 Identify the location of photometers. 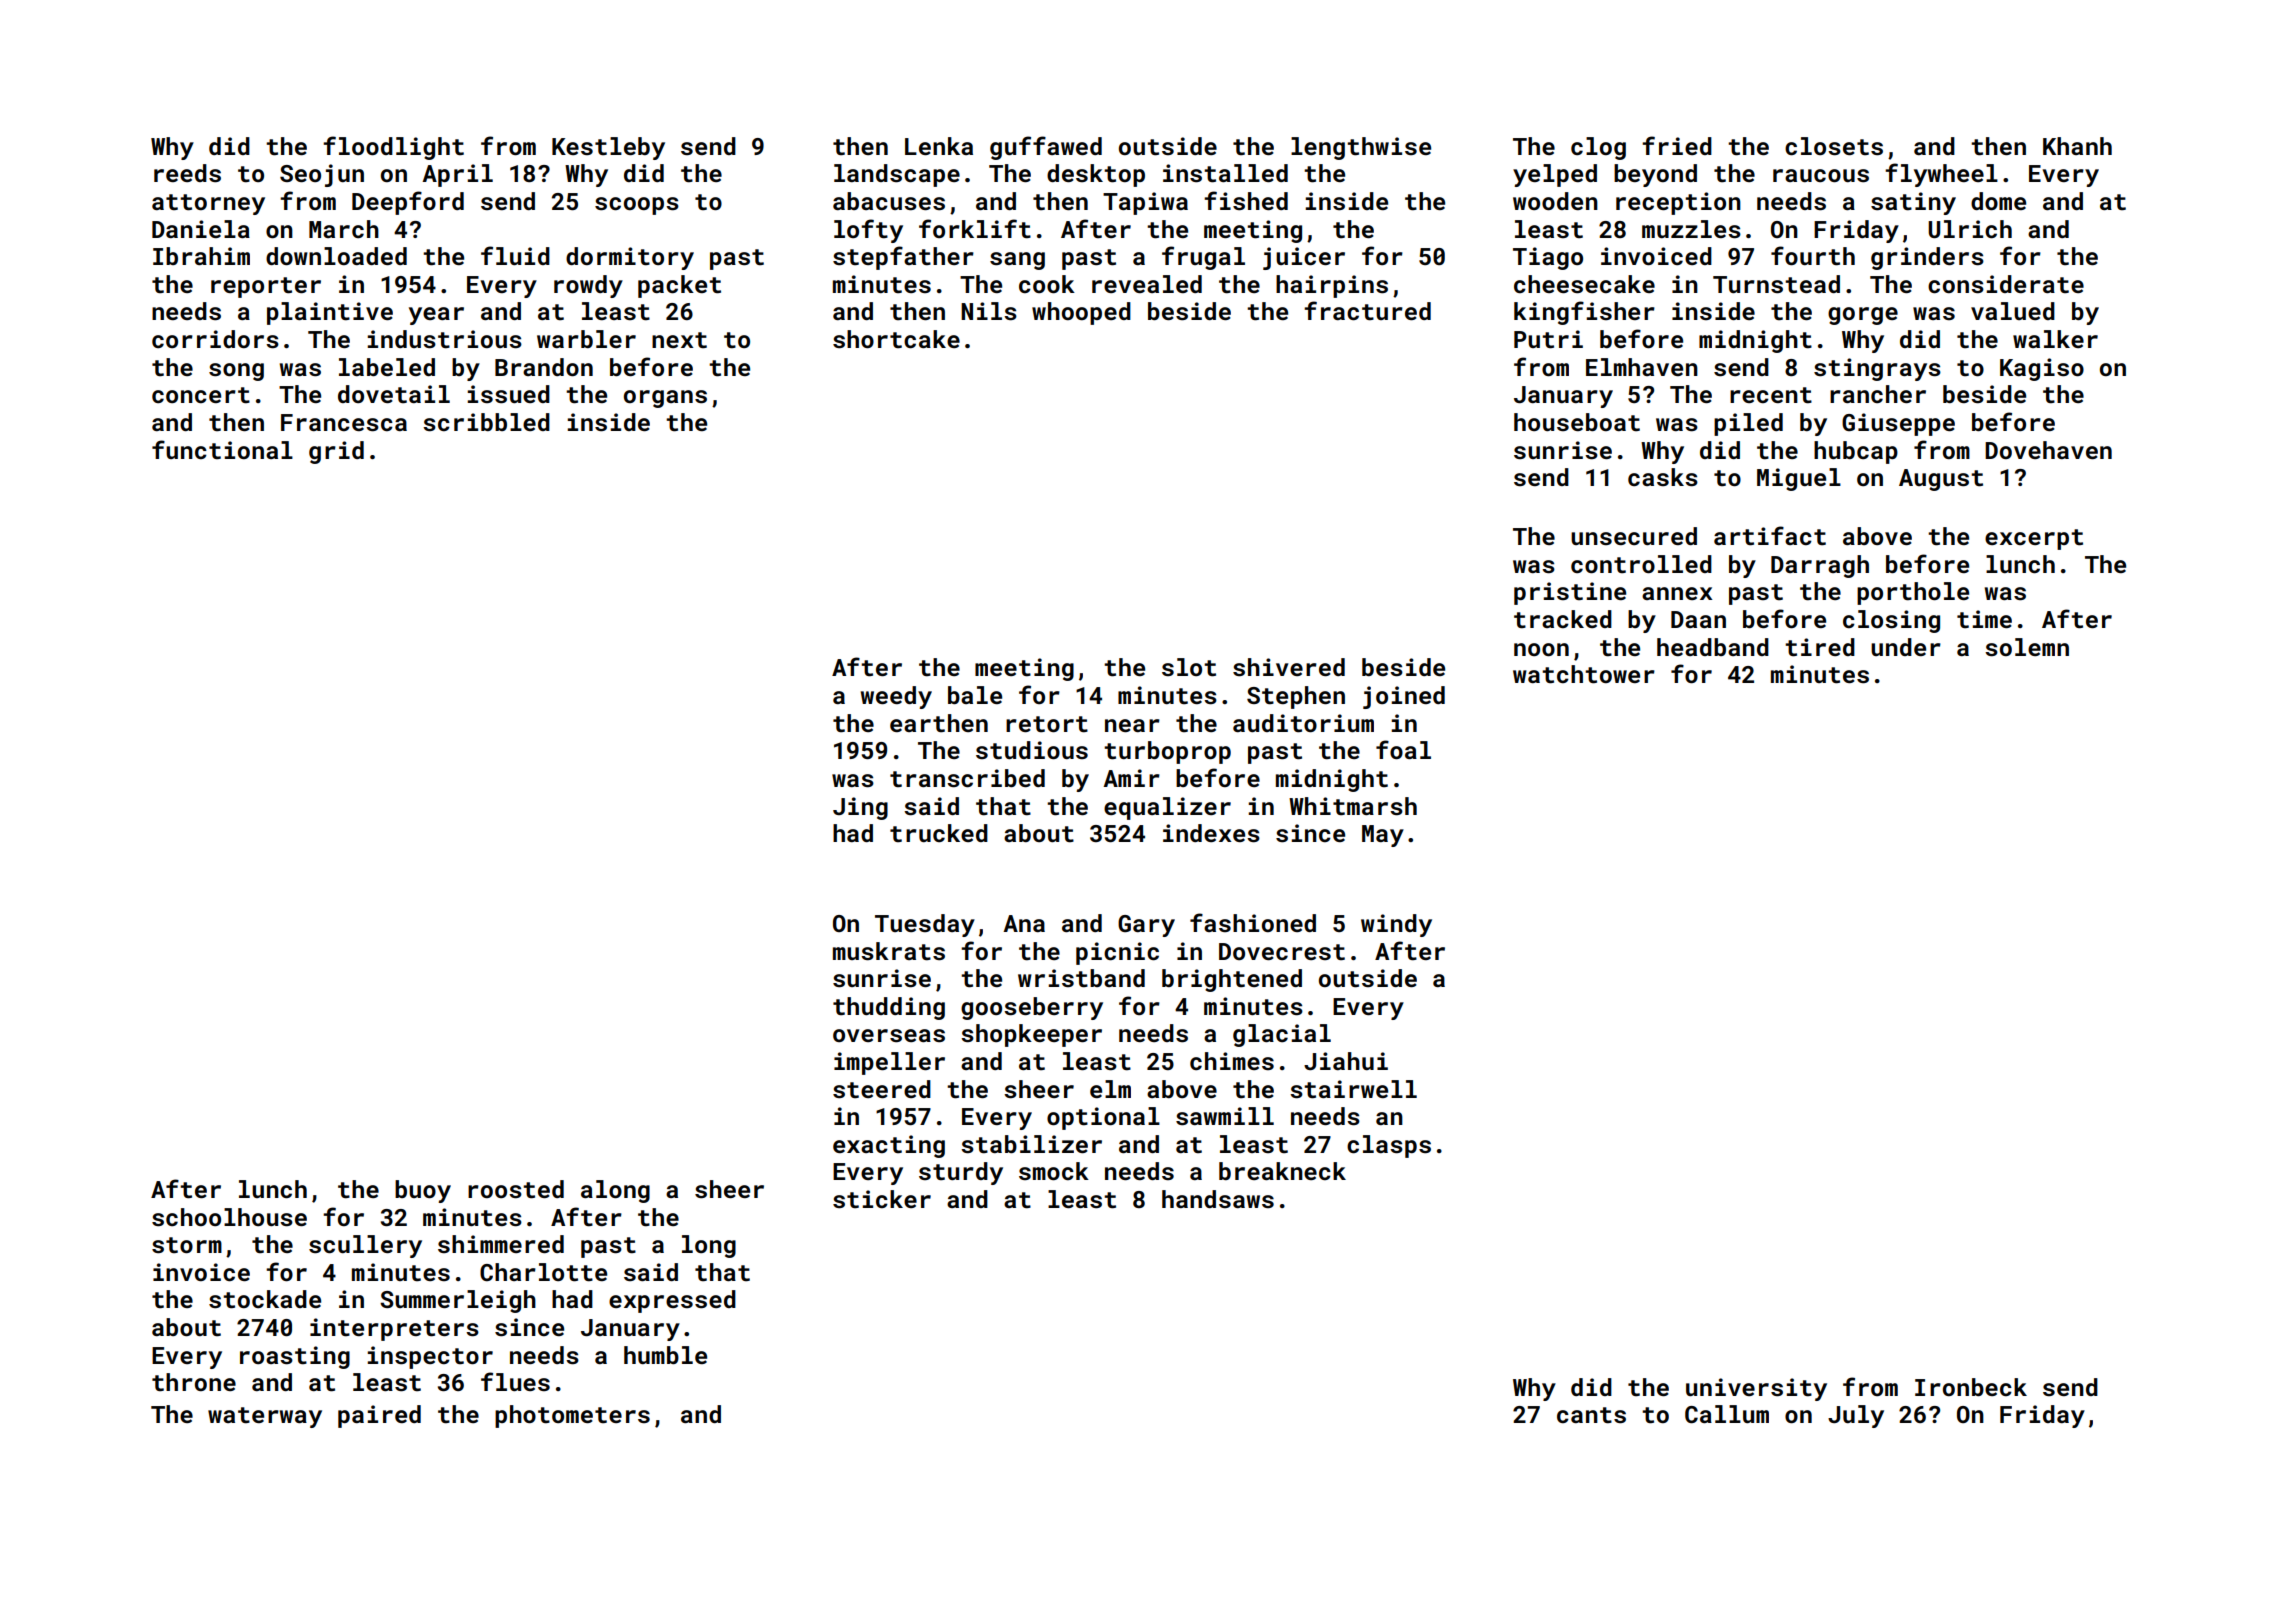
(572, 1416).
